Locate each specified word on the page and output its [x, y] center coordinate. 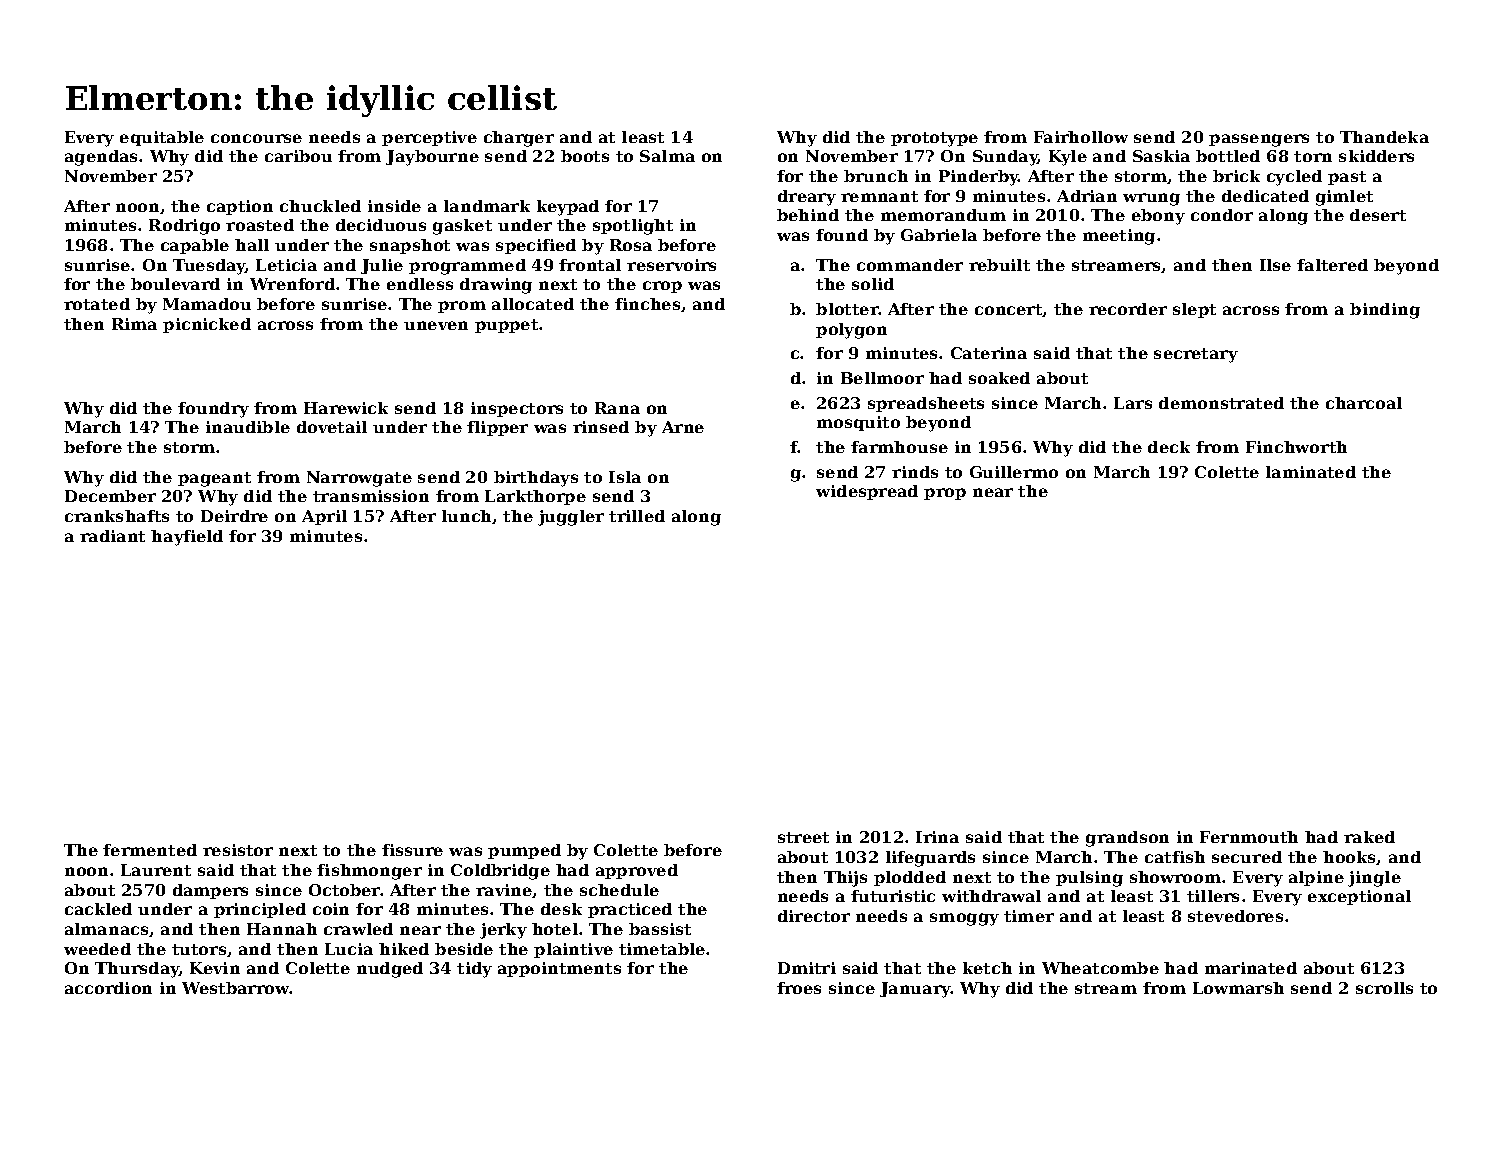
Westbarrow [236, 988]
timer [1029, 916]
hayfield [187, 538]
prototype [934, 139]
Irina [937, 837]
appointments [559, 969]
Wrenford [292, 284]
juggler [571, 518]
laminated [1311, 472]
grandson [1127, 839]
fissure [412, 850]
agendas [101, 158]
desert [1378, 215]
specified [536, 246]
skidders [1376, 156]
